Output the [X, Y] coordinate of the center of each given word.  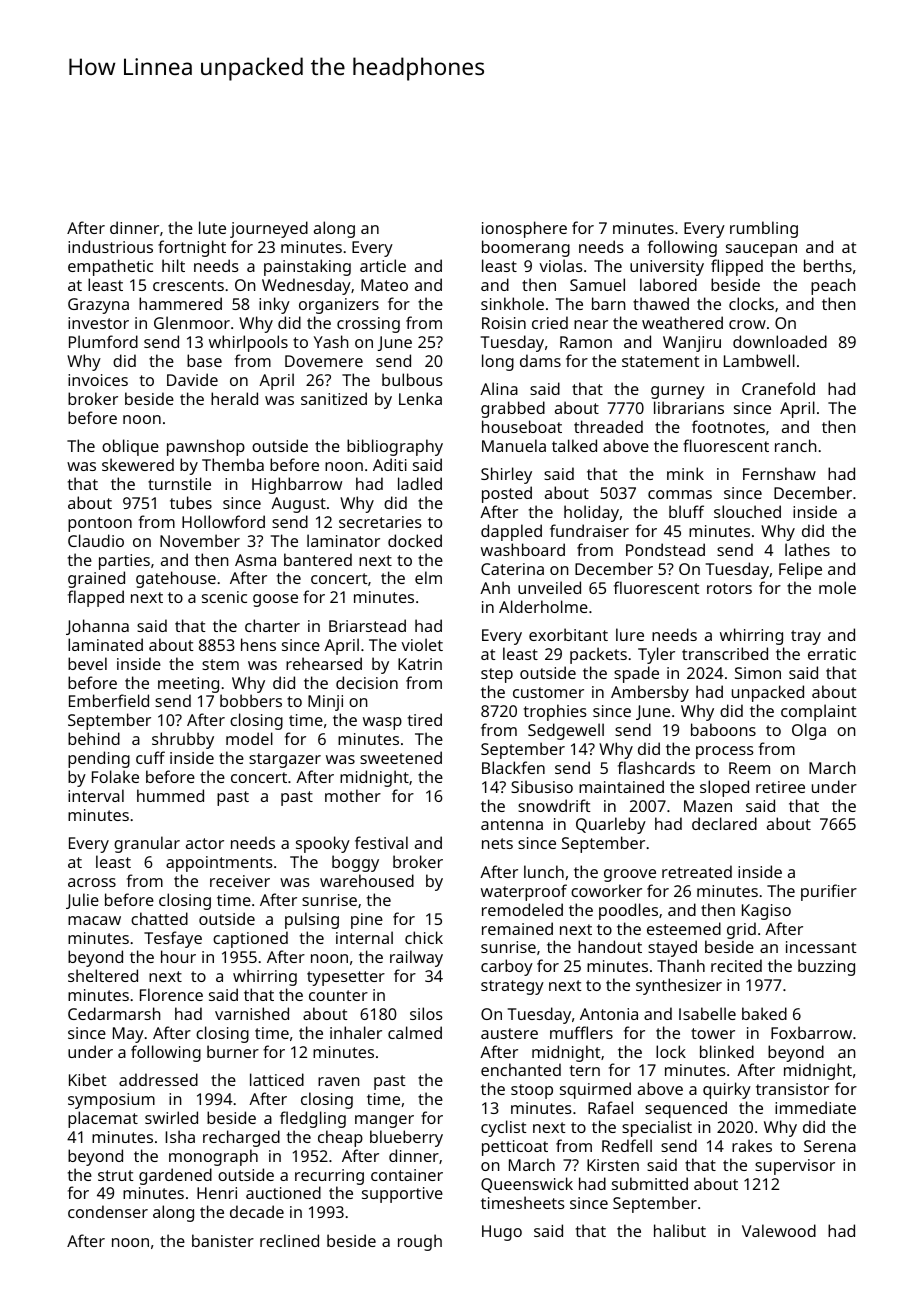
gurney [678, 392]
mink [685, 473]
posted [507, 494]
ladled [420, 483]
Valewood [779, 1230]
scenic [224, 597]
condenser [108, 1211]
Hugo [502, 1233]
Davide [192, 379]
